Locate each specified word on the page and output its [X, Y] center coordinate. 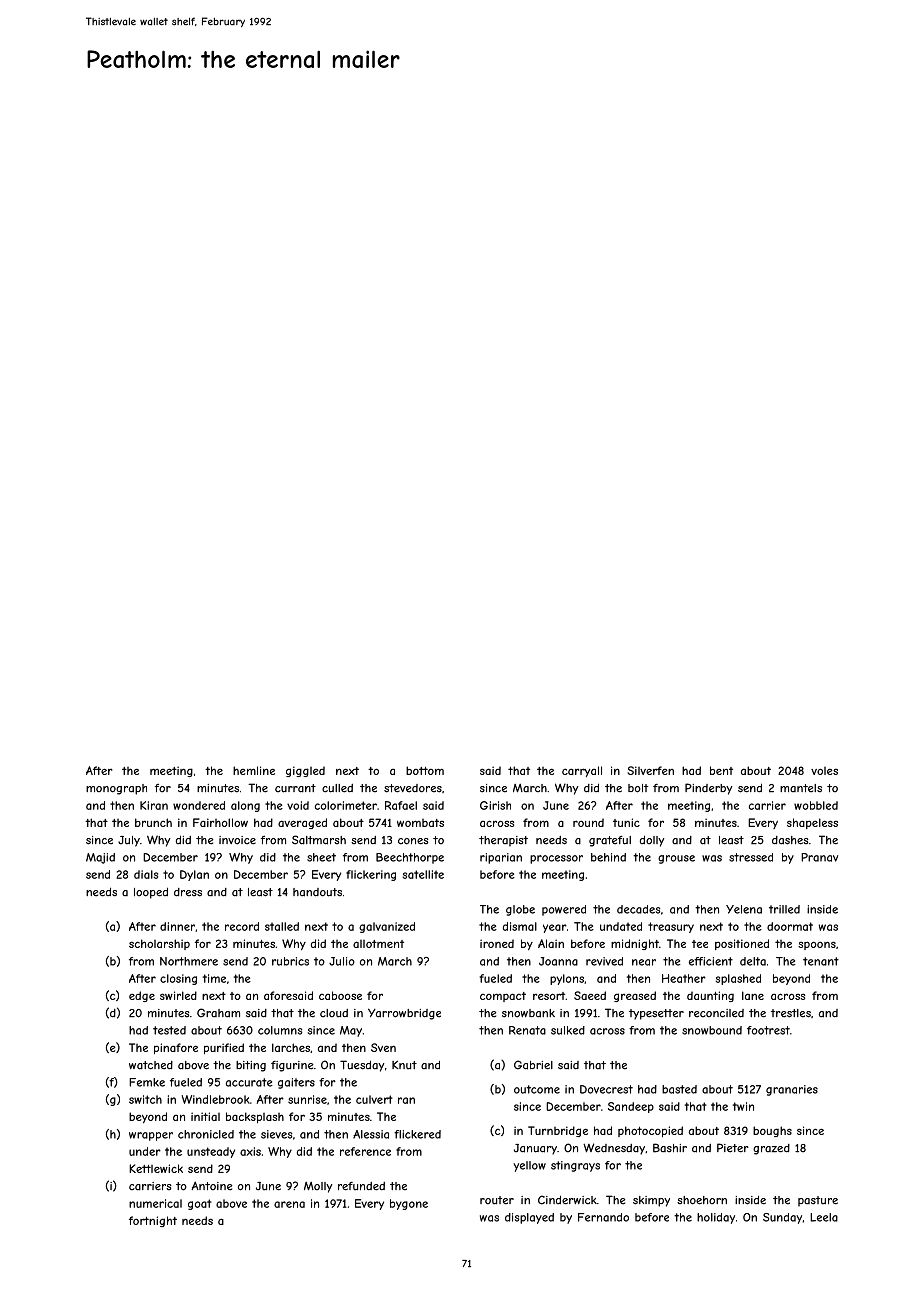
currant [295, 788]
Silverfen [650, 770]
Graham [218, 1013]
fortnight [153, 1221]
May [351, 1031]
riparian [501, 858]
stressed [751, 857]
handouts [317, 892]
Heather [684, 978]
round [588, 822]
